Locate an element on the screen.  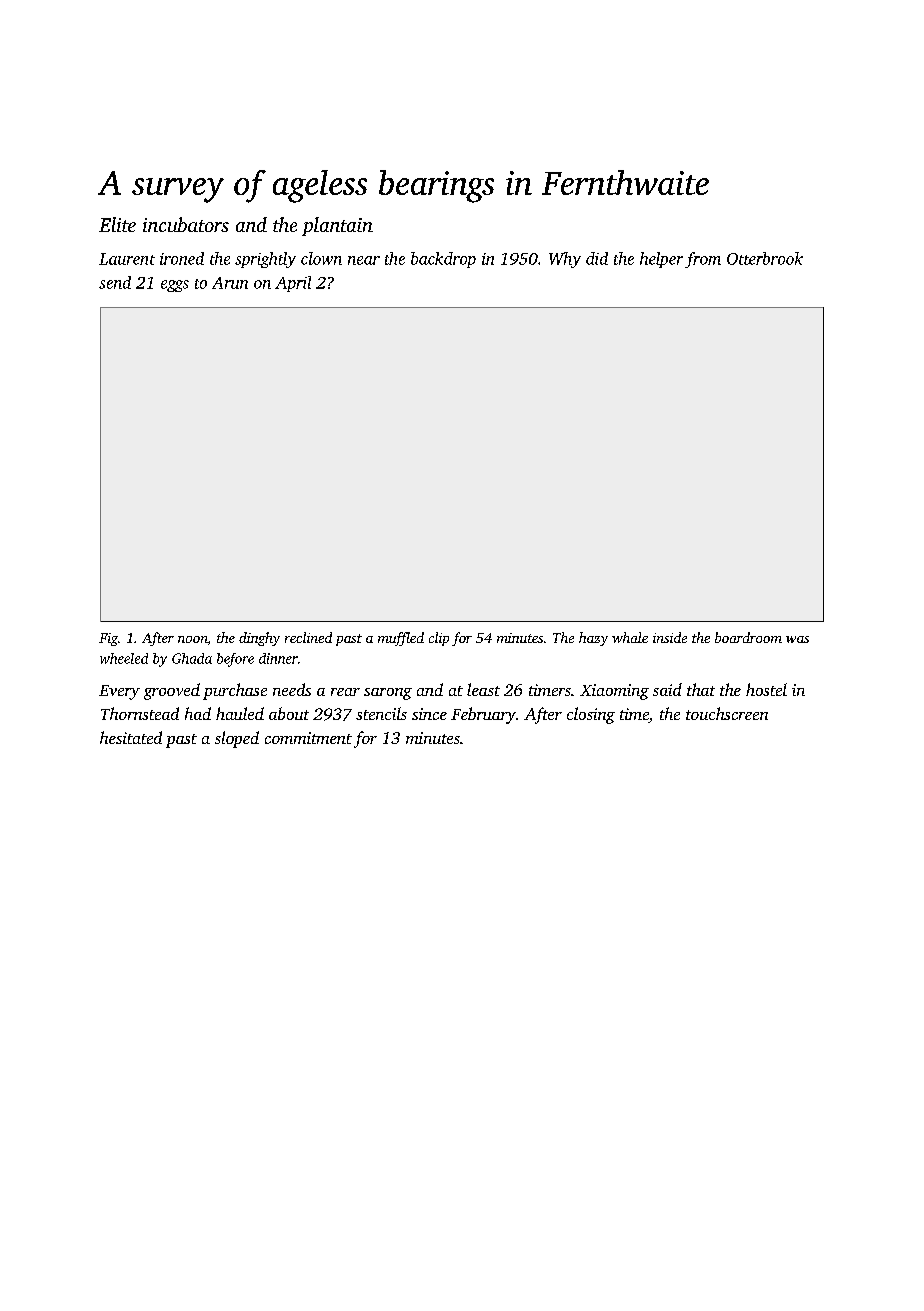
Thornstead is located at coordinates (140, 713).
